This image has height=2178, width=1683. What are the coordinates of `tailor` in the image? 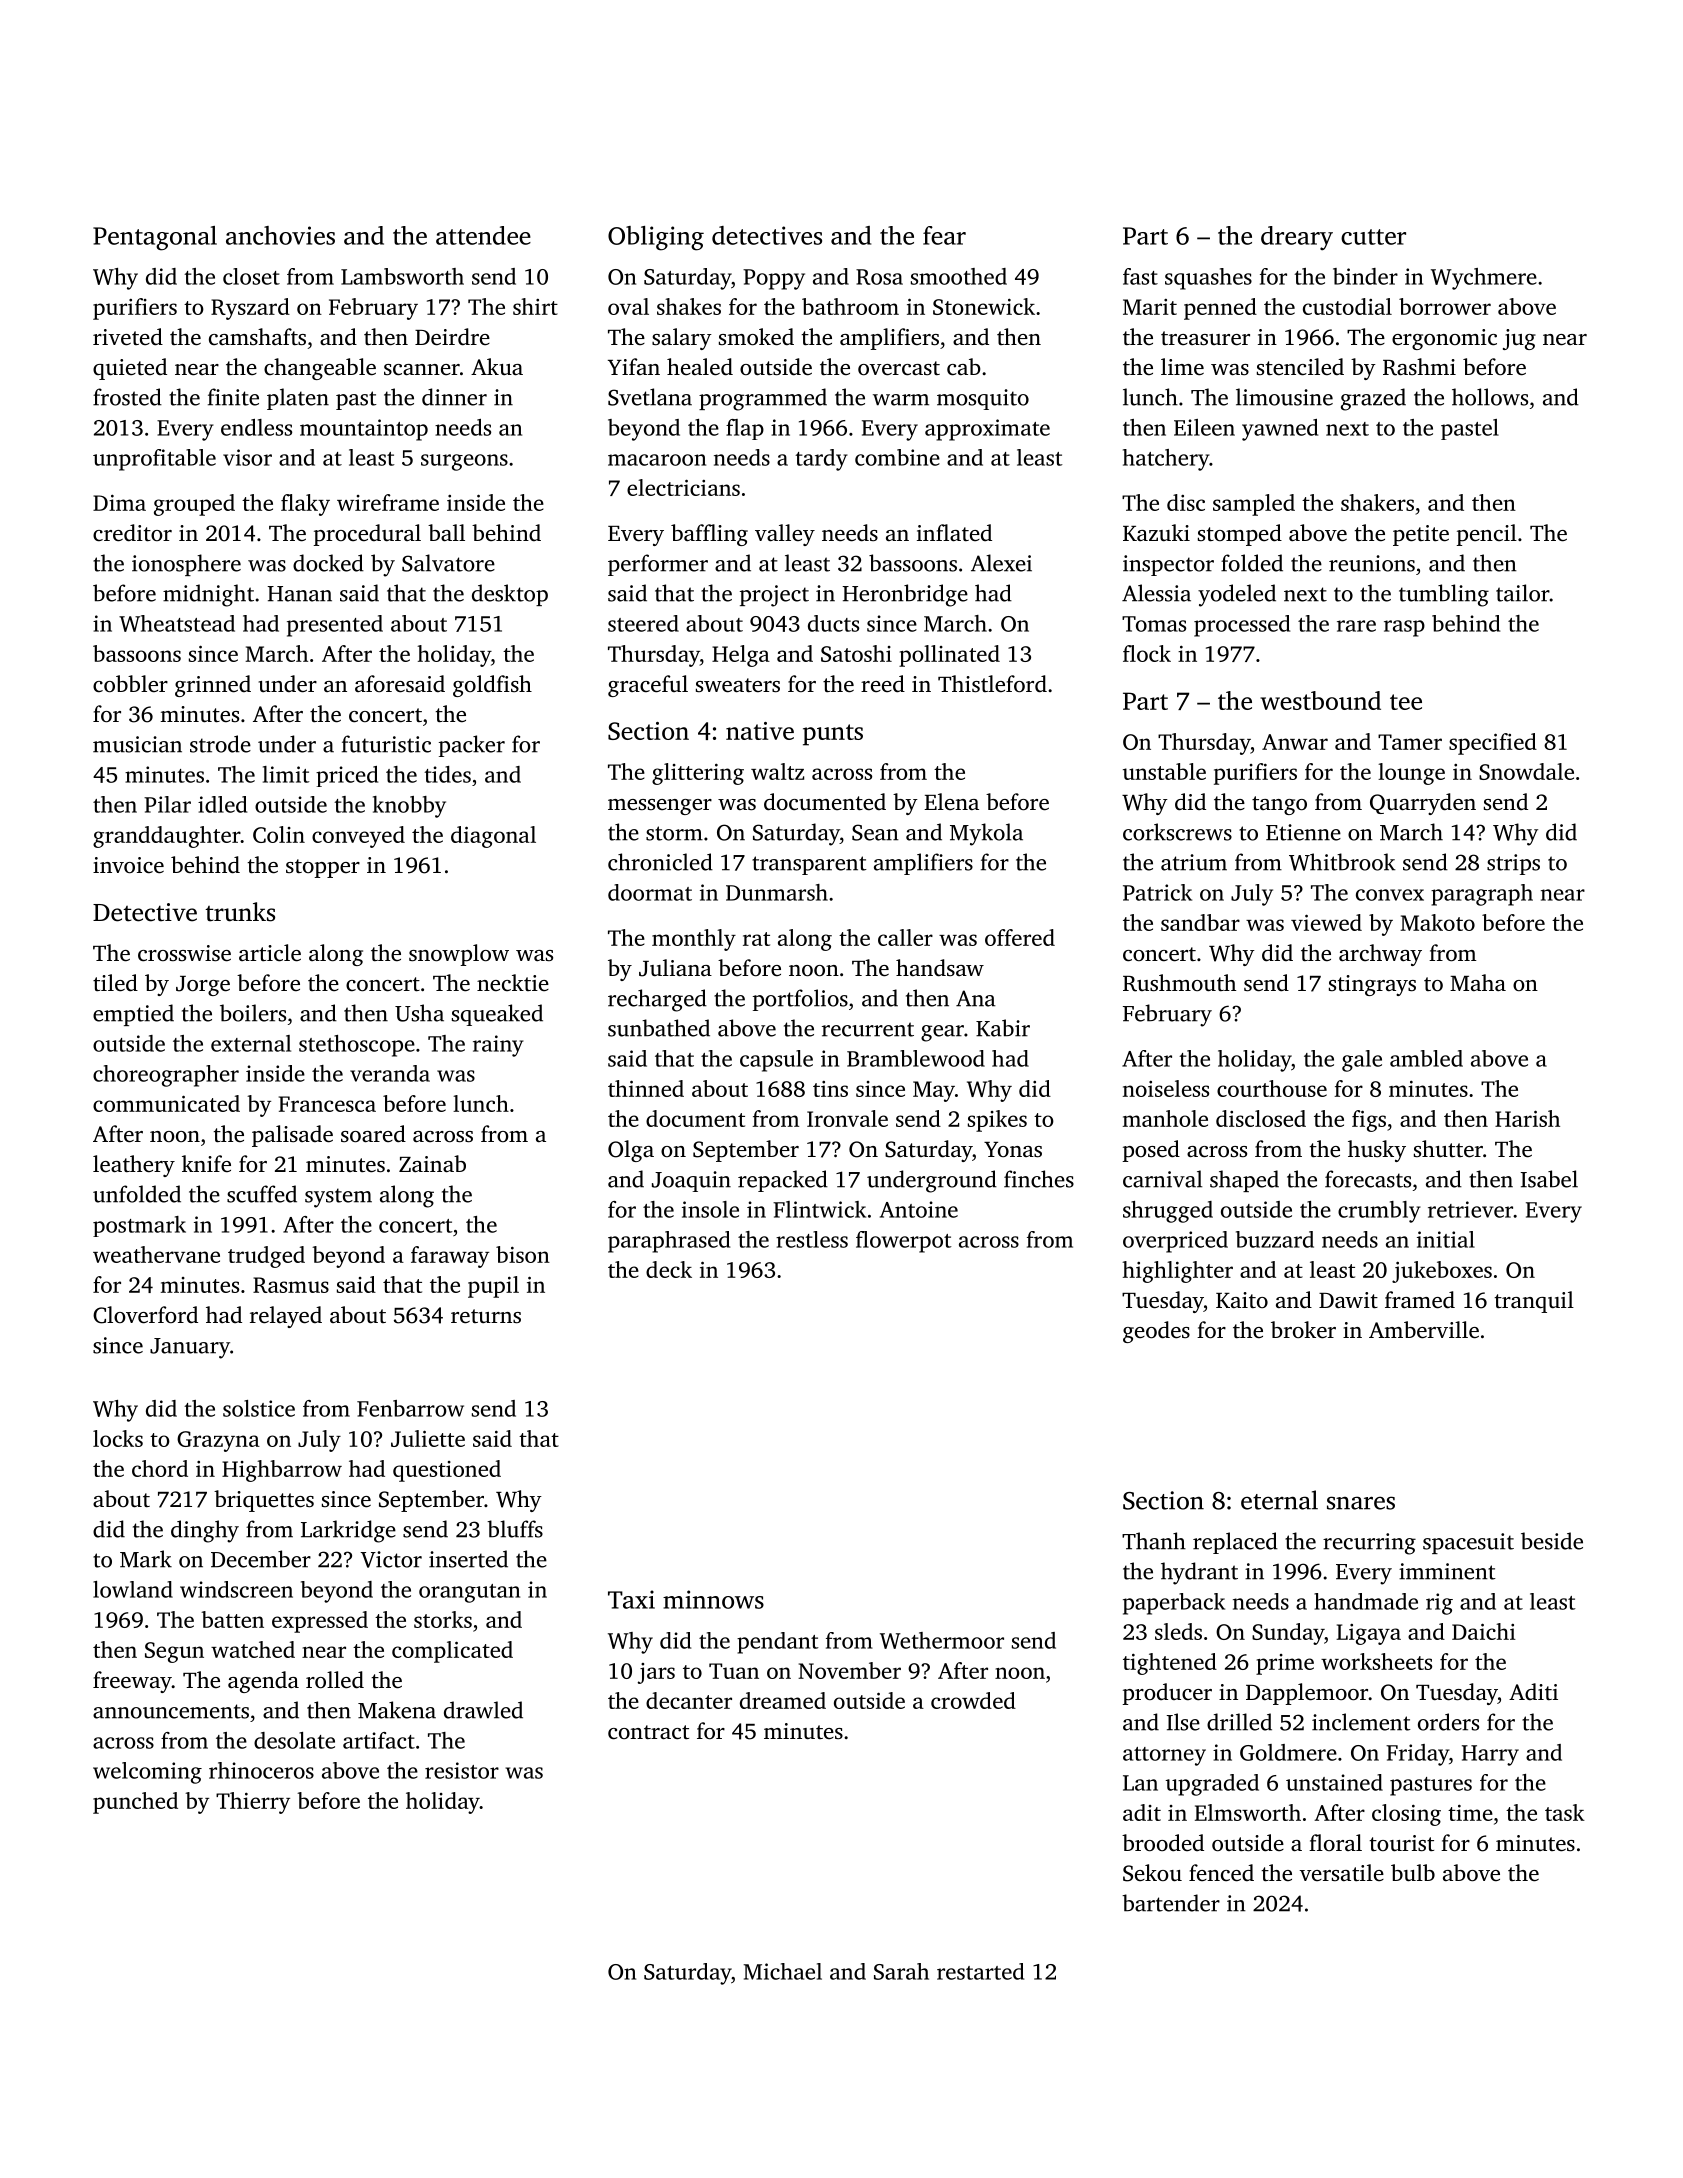 It's located at (1523, 593).
